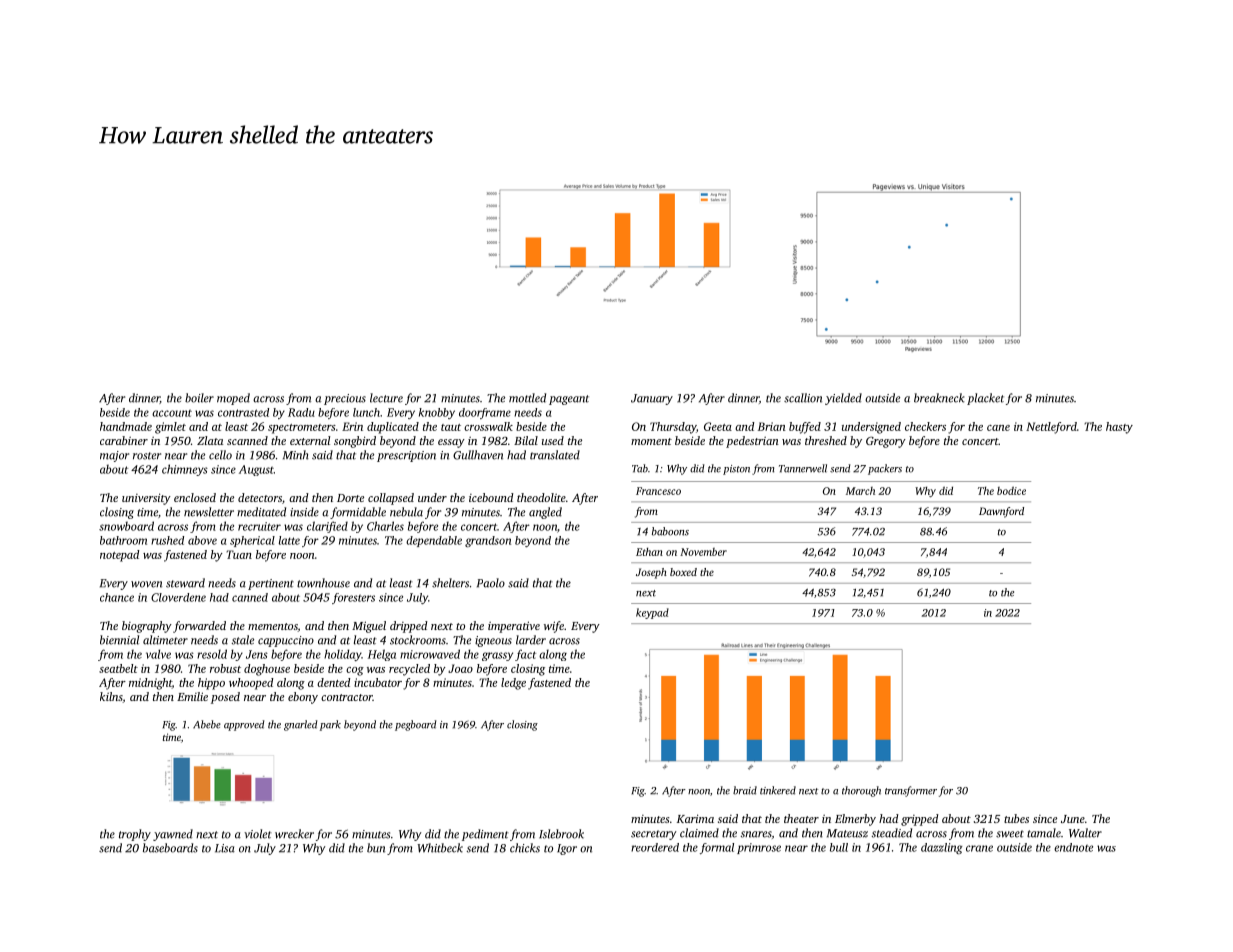 This screenshot has height=952, width=1233. I want to click on Abebe, so click(207, 724).
